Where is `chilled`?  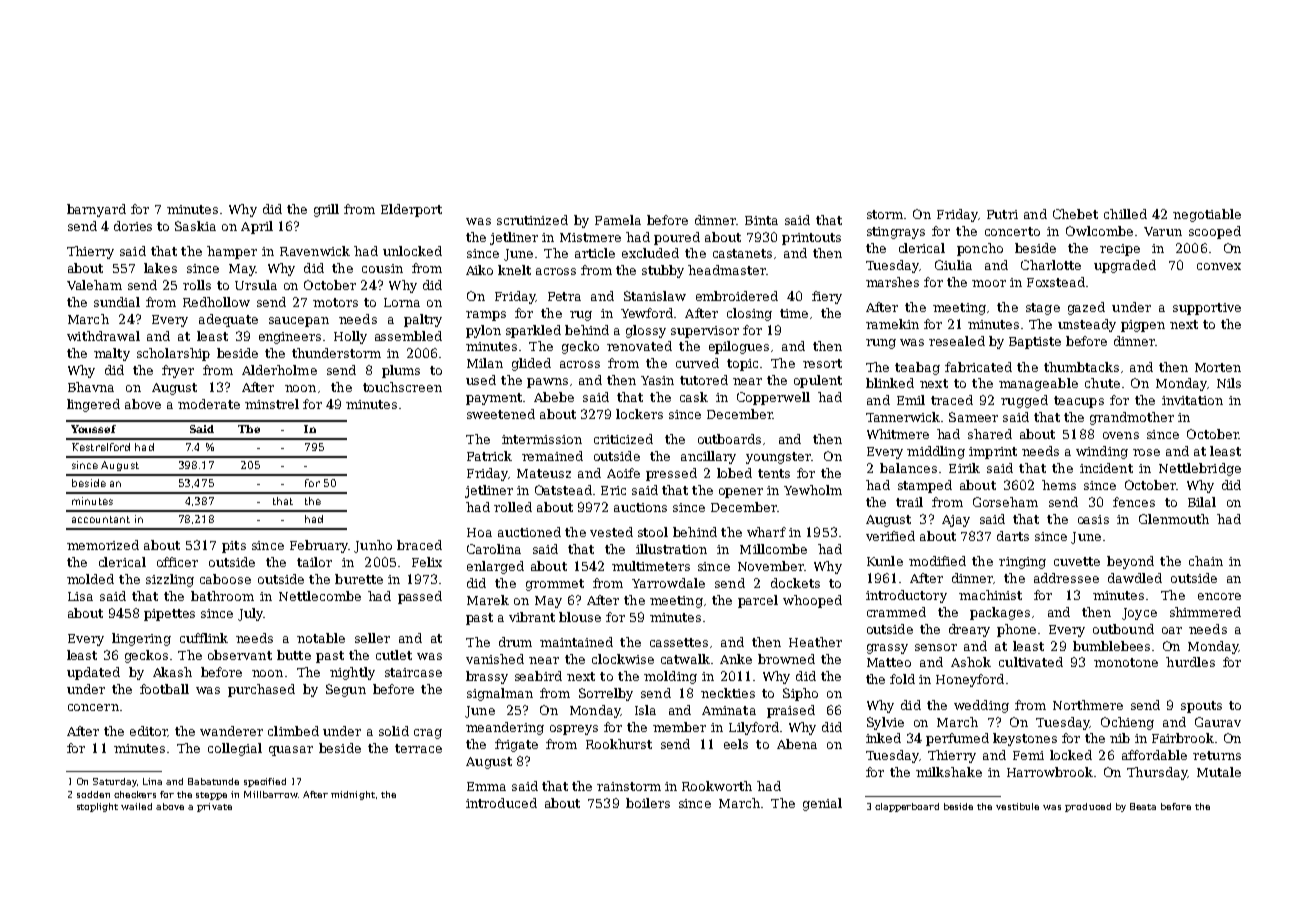
chilled is located at coordinates (1125, 214).
